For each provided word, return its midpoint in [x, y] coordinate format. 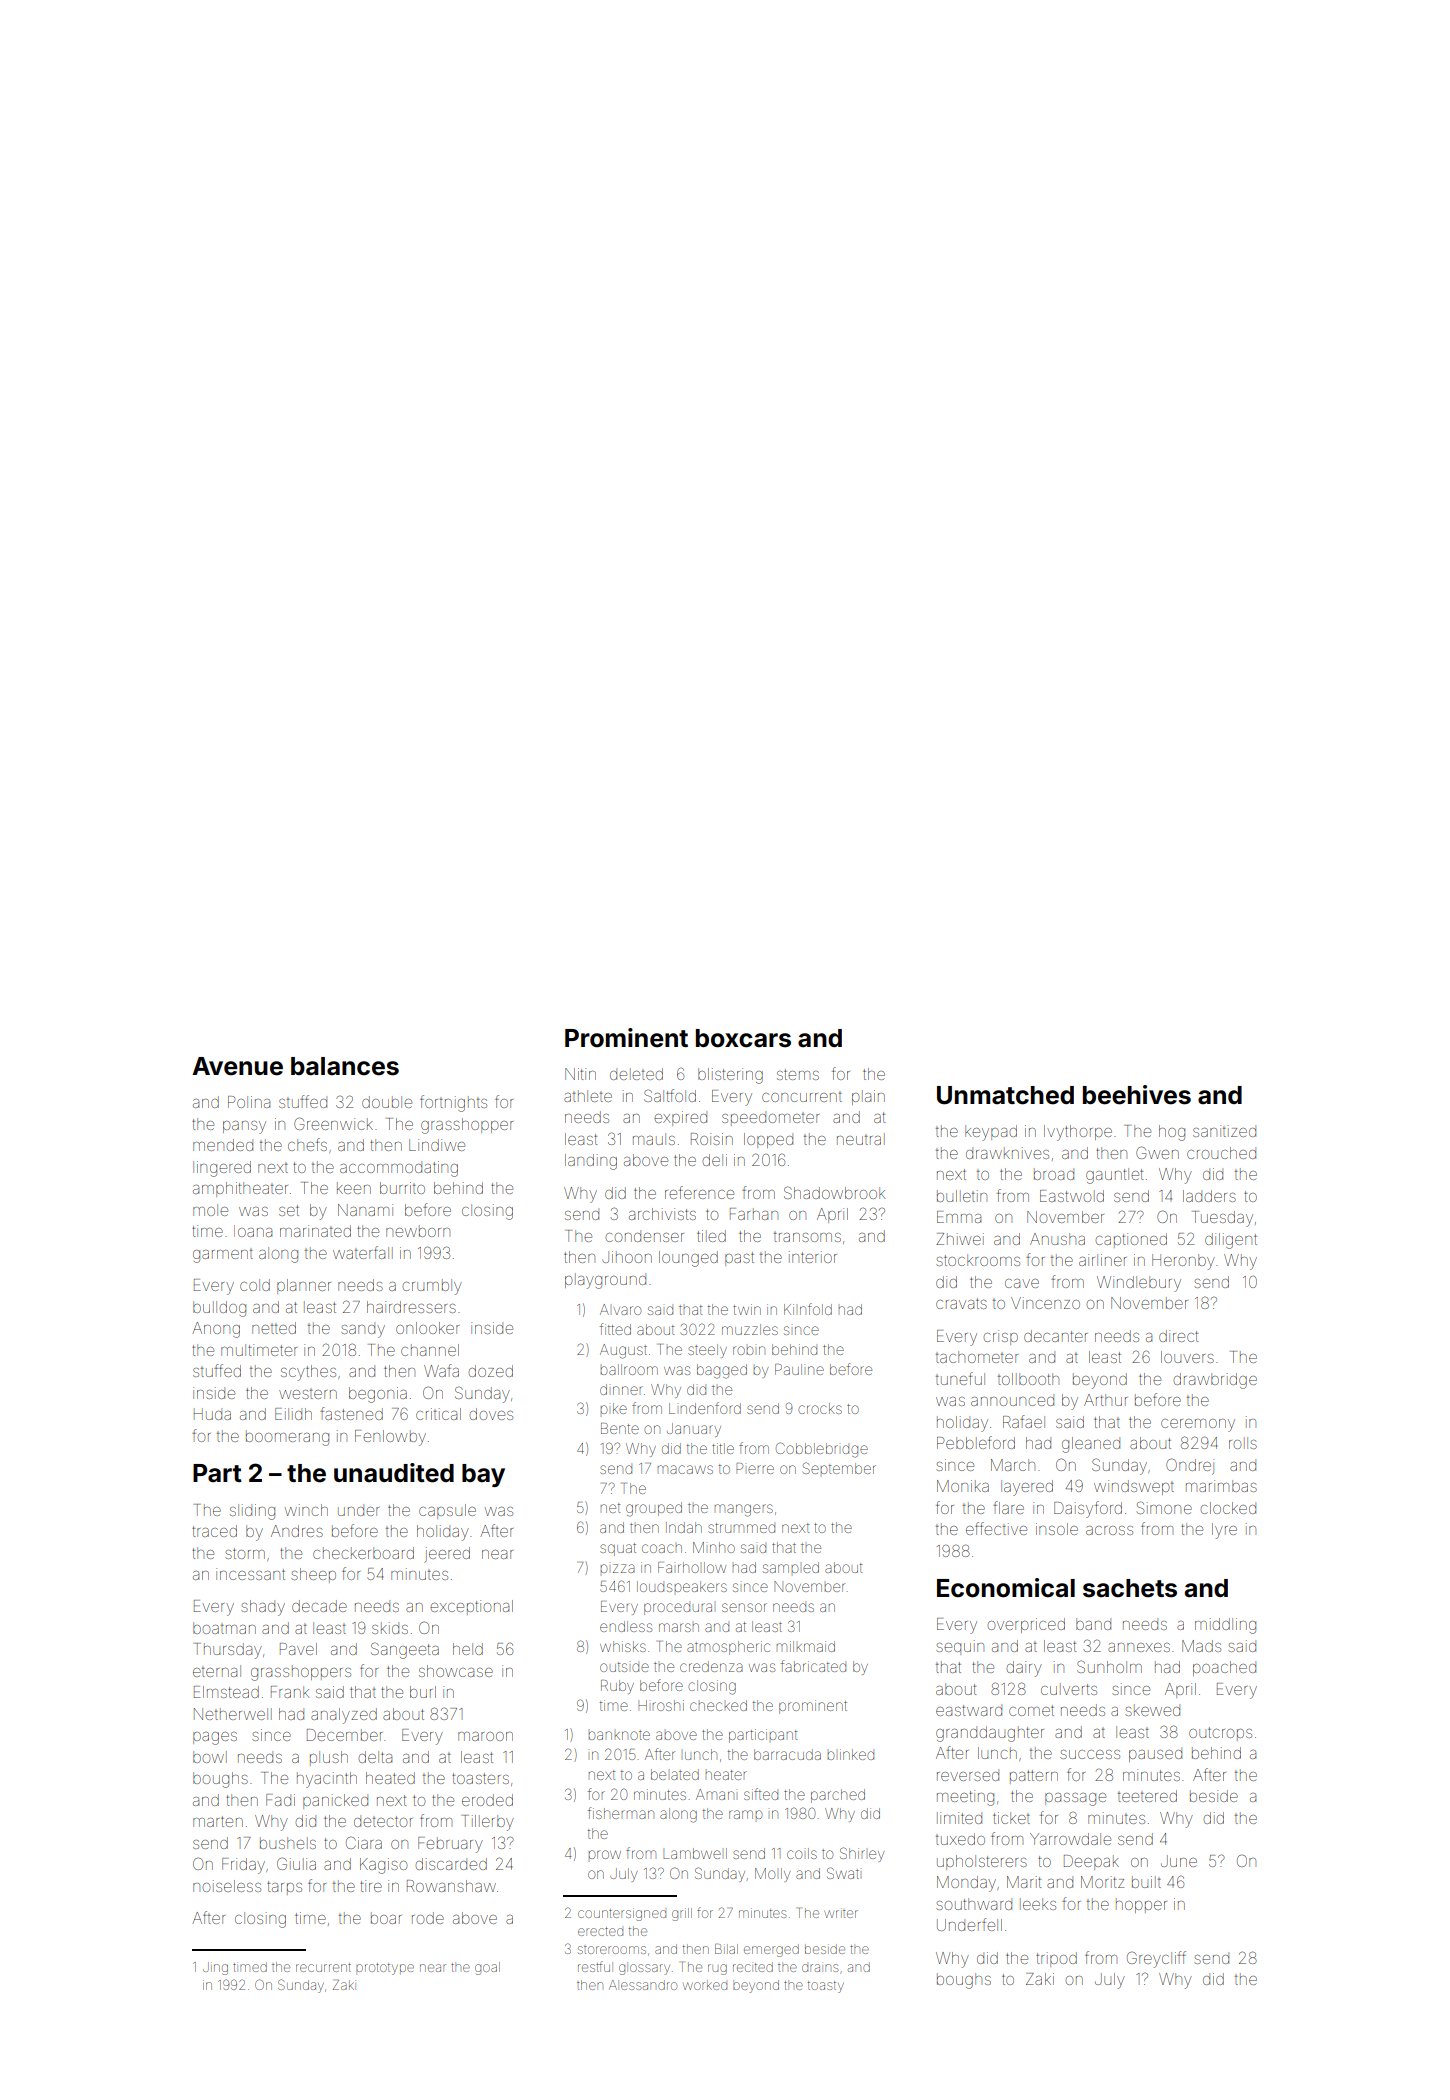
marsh [679, 1627]
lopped [768, 1140]
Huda [212, 1414]
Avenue [237, 1066]
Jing [215, 1968]
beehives [1137, 1095]
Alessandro [643, 1985]
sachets [1130, 1588]
